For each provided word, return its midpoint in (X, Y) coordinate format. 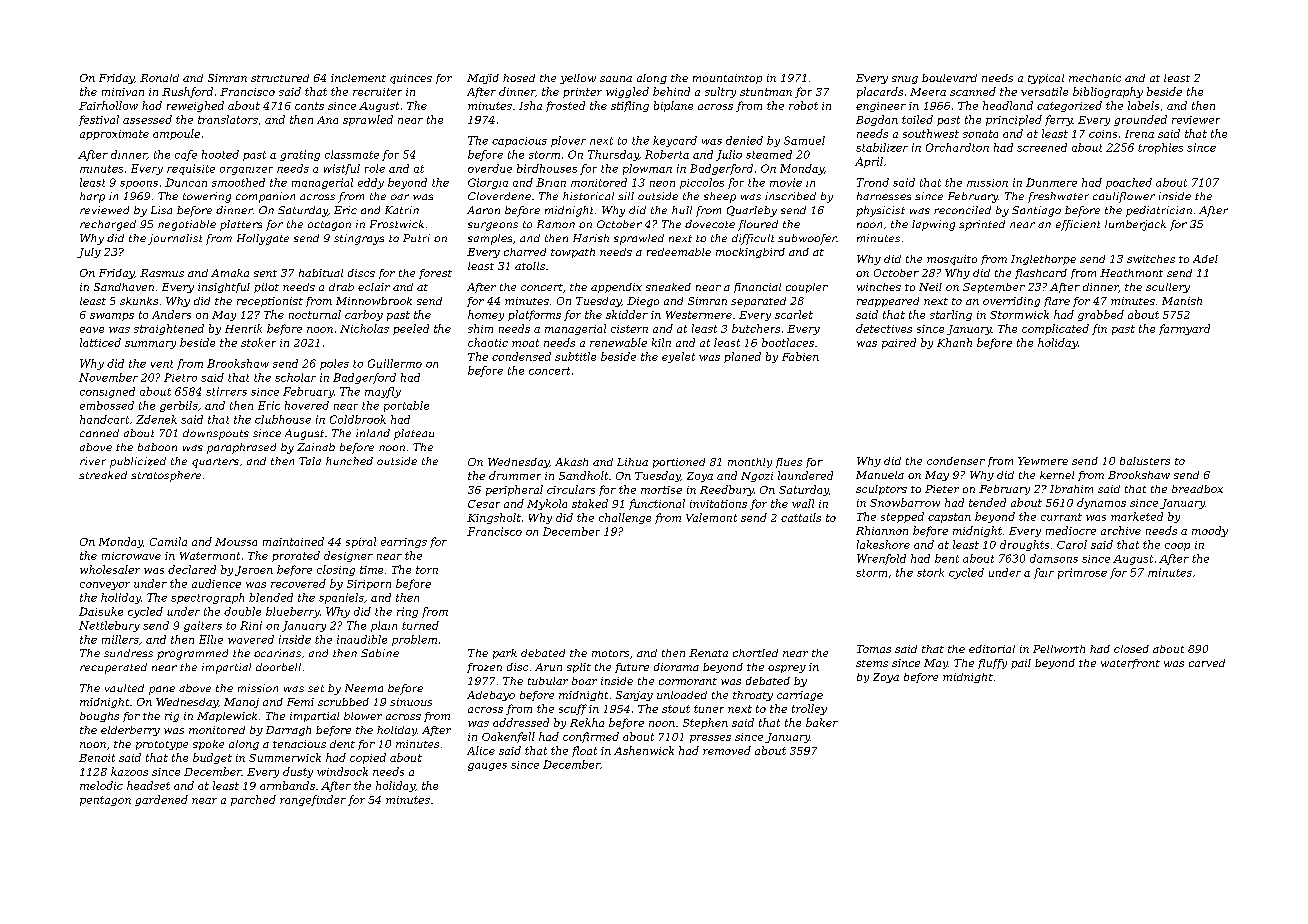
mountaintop (727, 79)
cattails (801, 517)
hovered (307, 405)
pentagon (105, 801)
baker (822, 722)
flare (1057, 302)
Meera (928, 92)
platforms (534, 315)
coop (1177, 547)
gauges (487, 767)
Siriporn (369, 585)
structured (280, 78)
